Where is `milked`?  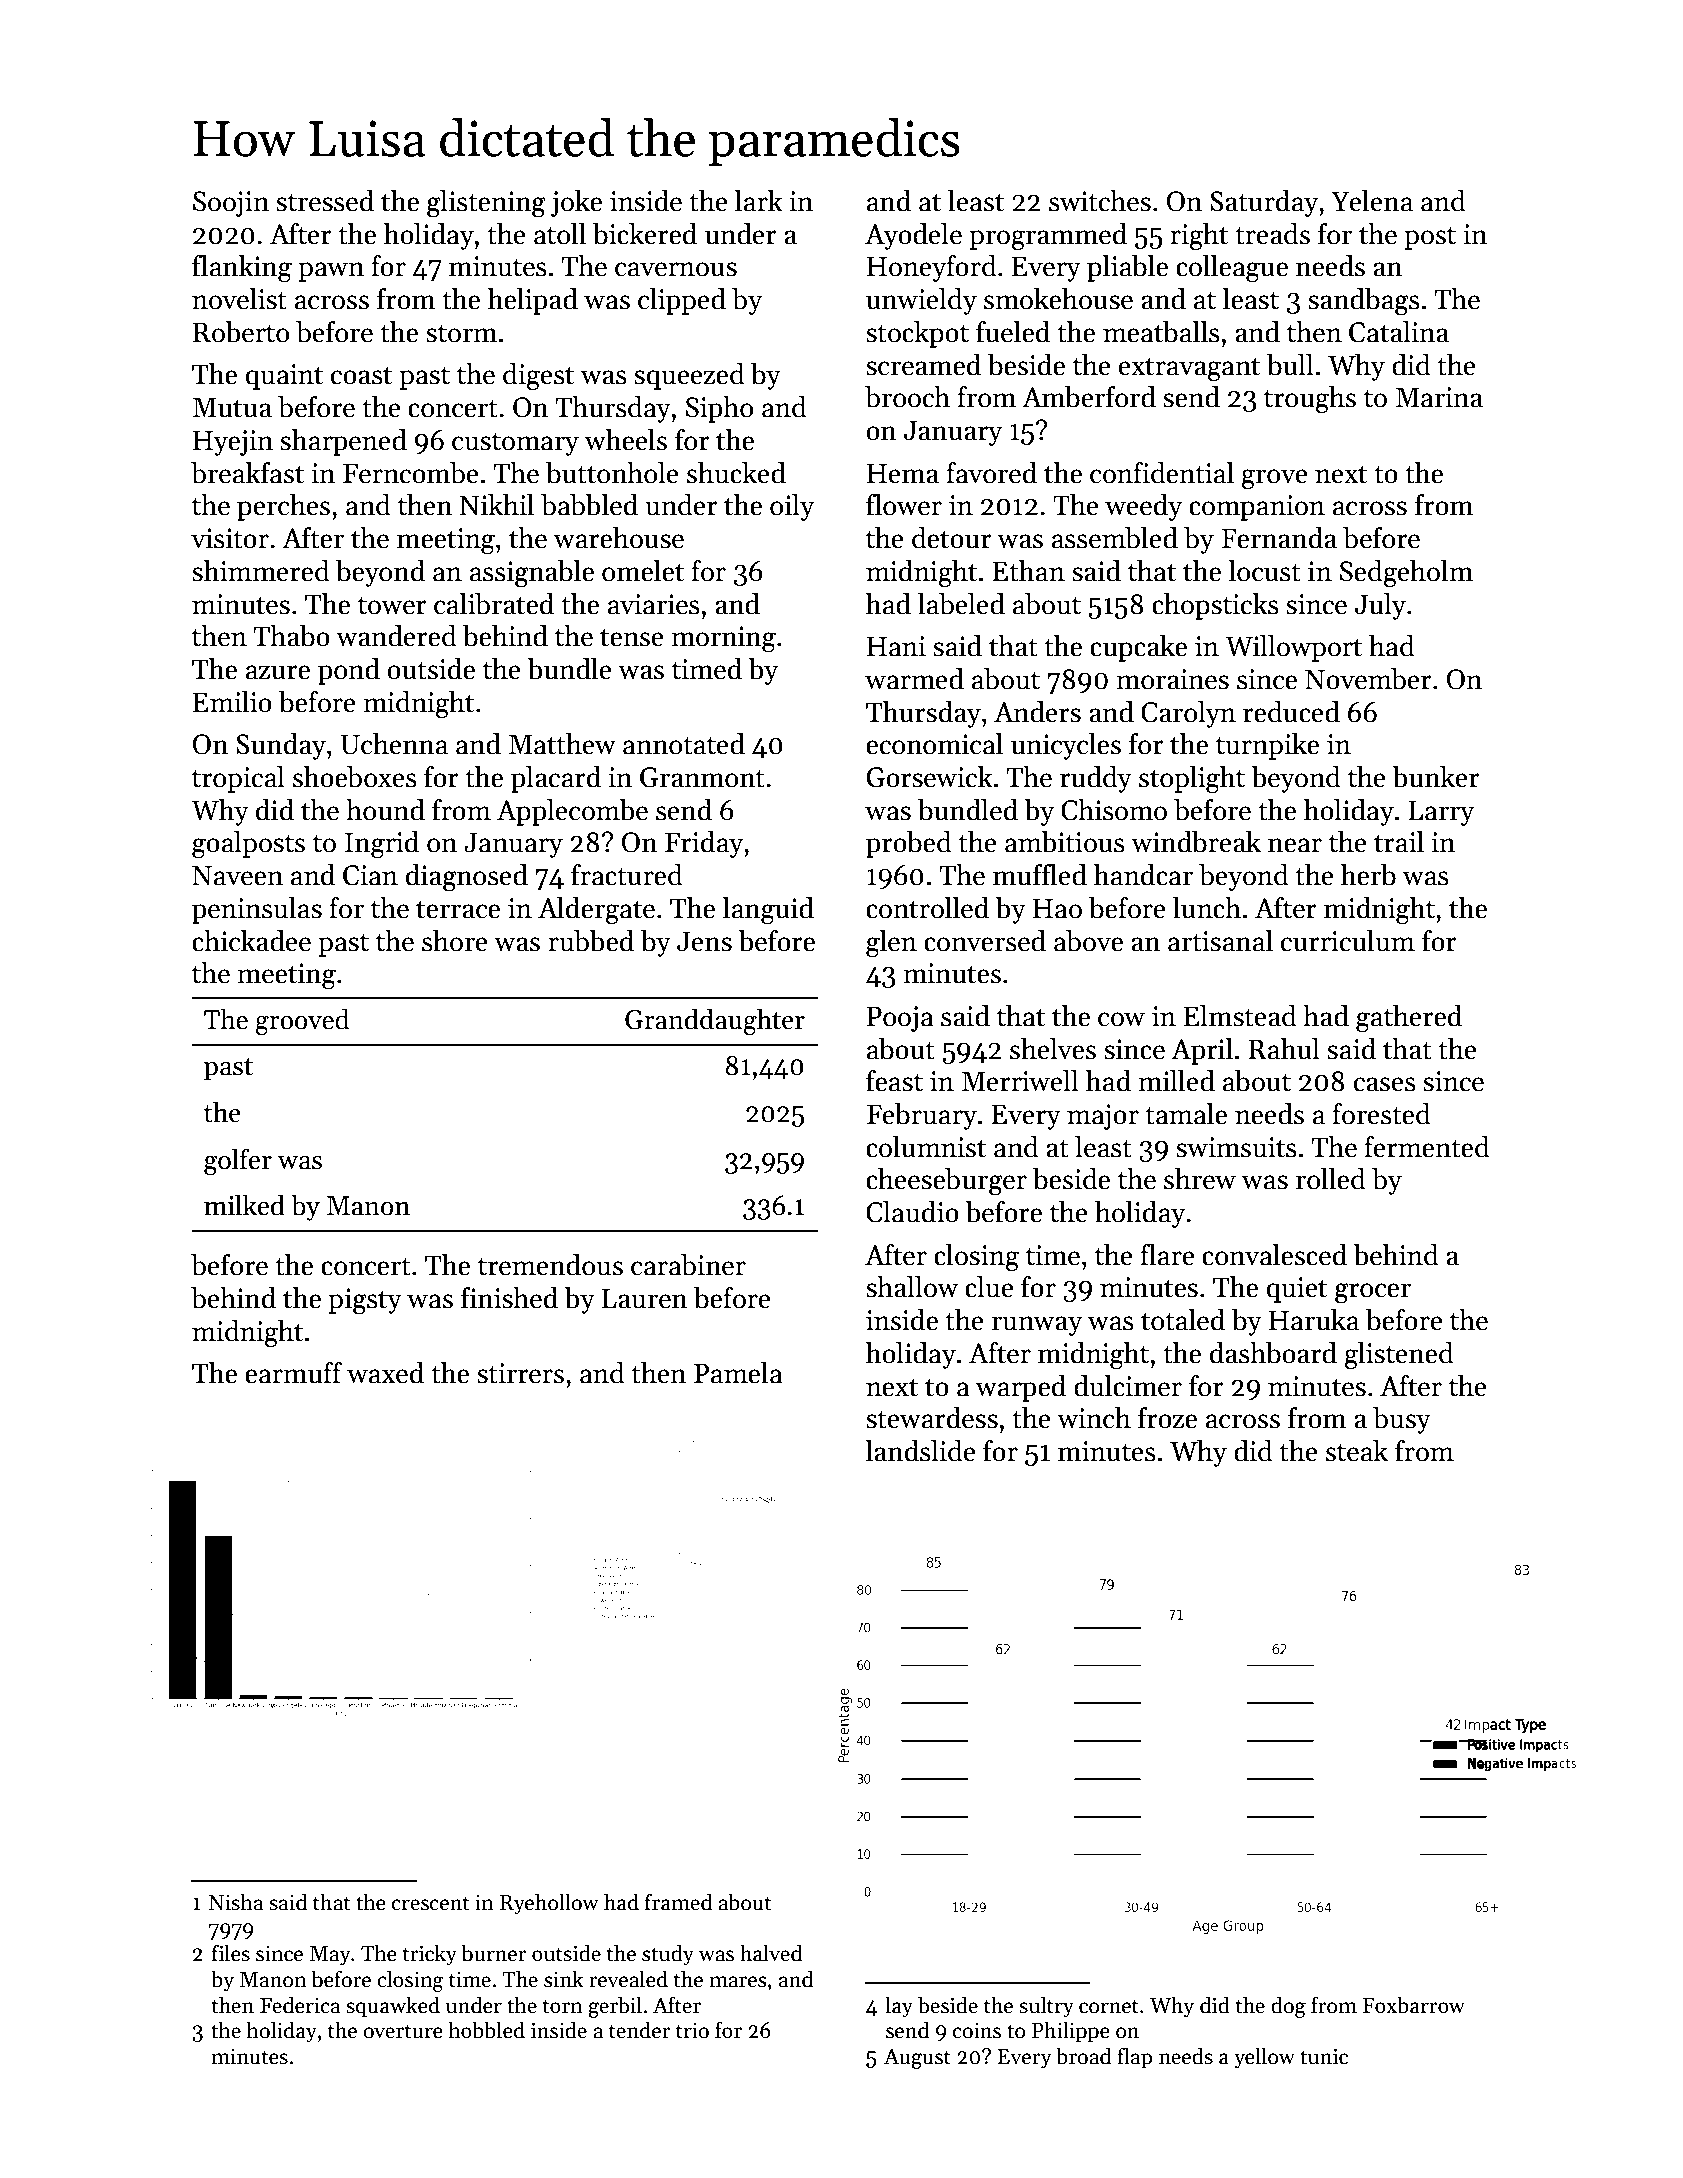 milked is located at coordinates (244, 1205).
